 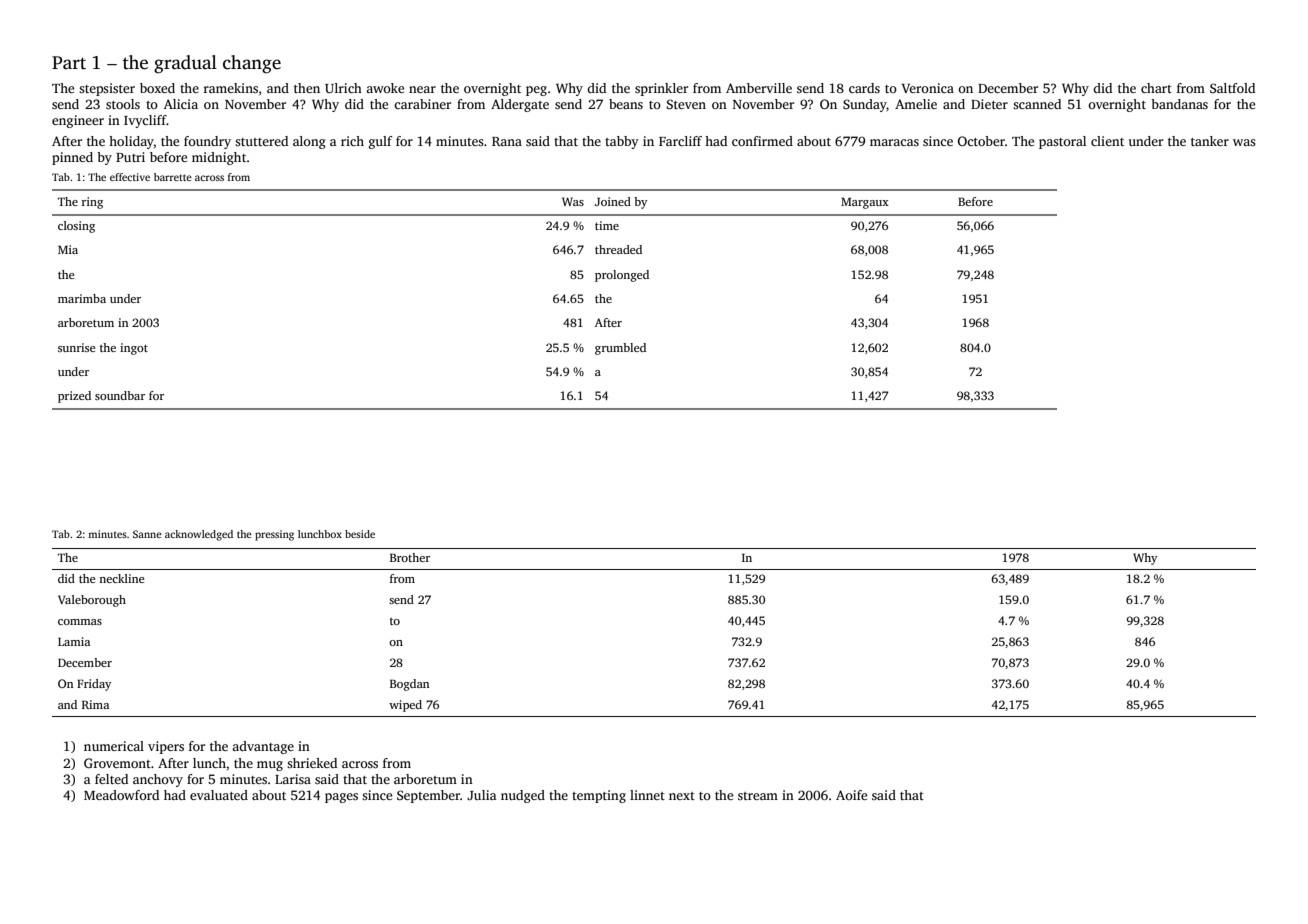 What do you see at coordinates (1232, 88) in the screenshot?
I see `Saltfold` at bounding box center [1232, 88].
